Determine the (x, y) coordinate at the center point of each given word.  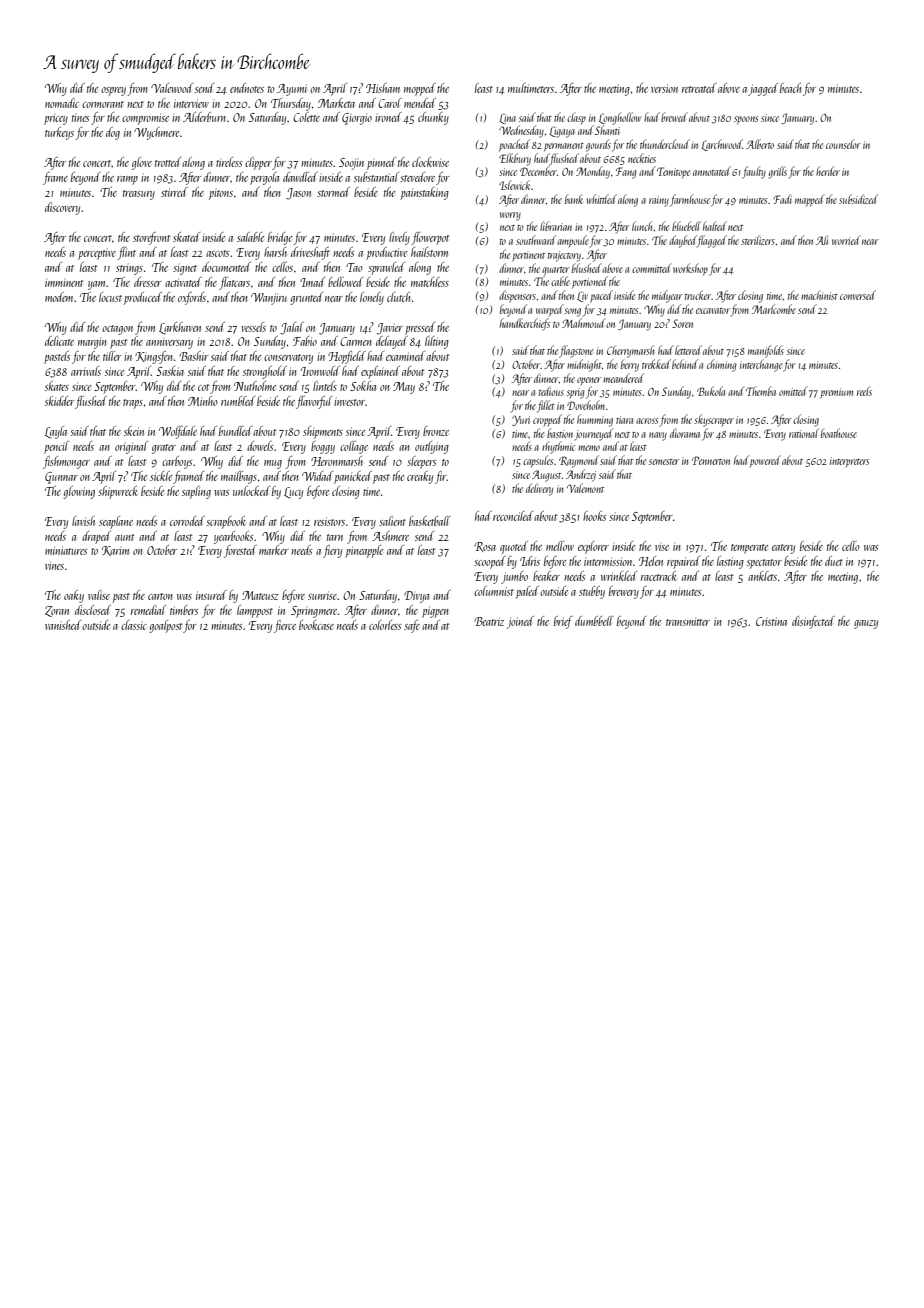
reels (864, 391)
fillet (546, 406)
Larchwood (722, 145)
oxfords (192, 298)
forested (240, 551)
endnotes (247, 88)
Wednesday (521, 131)
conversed (858, 295)
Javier (390, 329)
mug (273, 464)
